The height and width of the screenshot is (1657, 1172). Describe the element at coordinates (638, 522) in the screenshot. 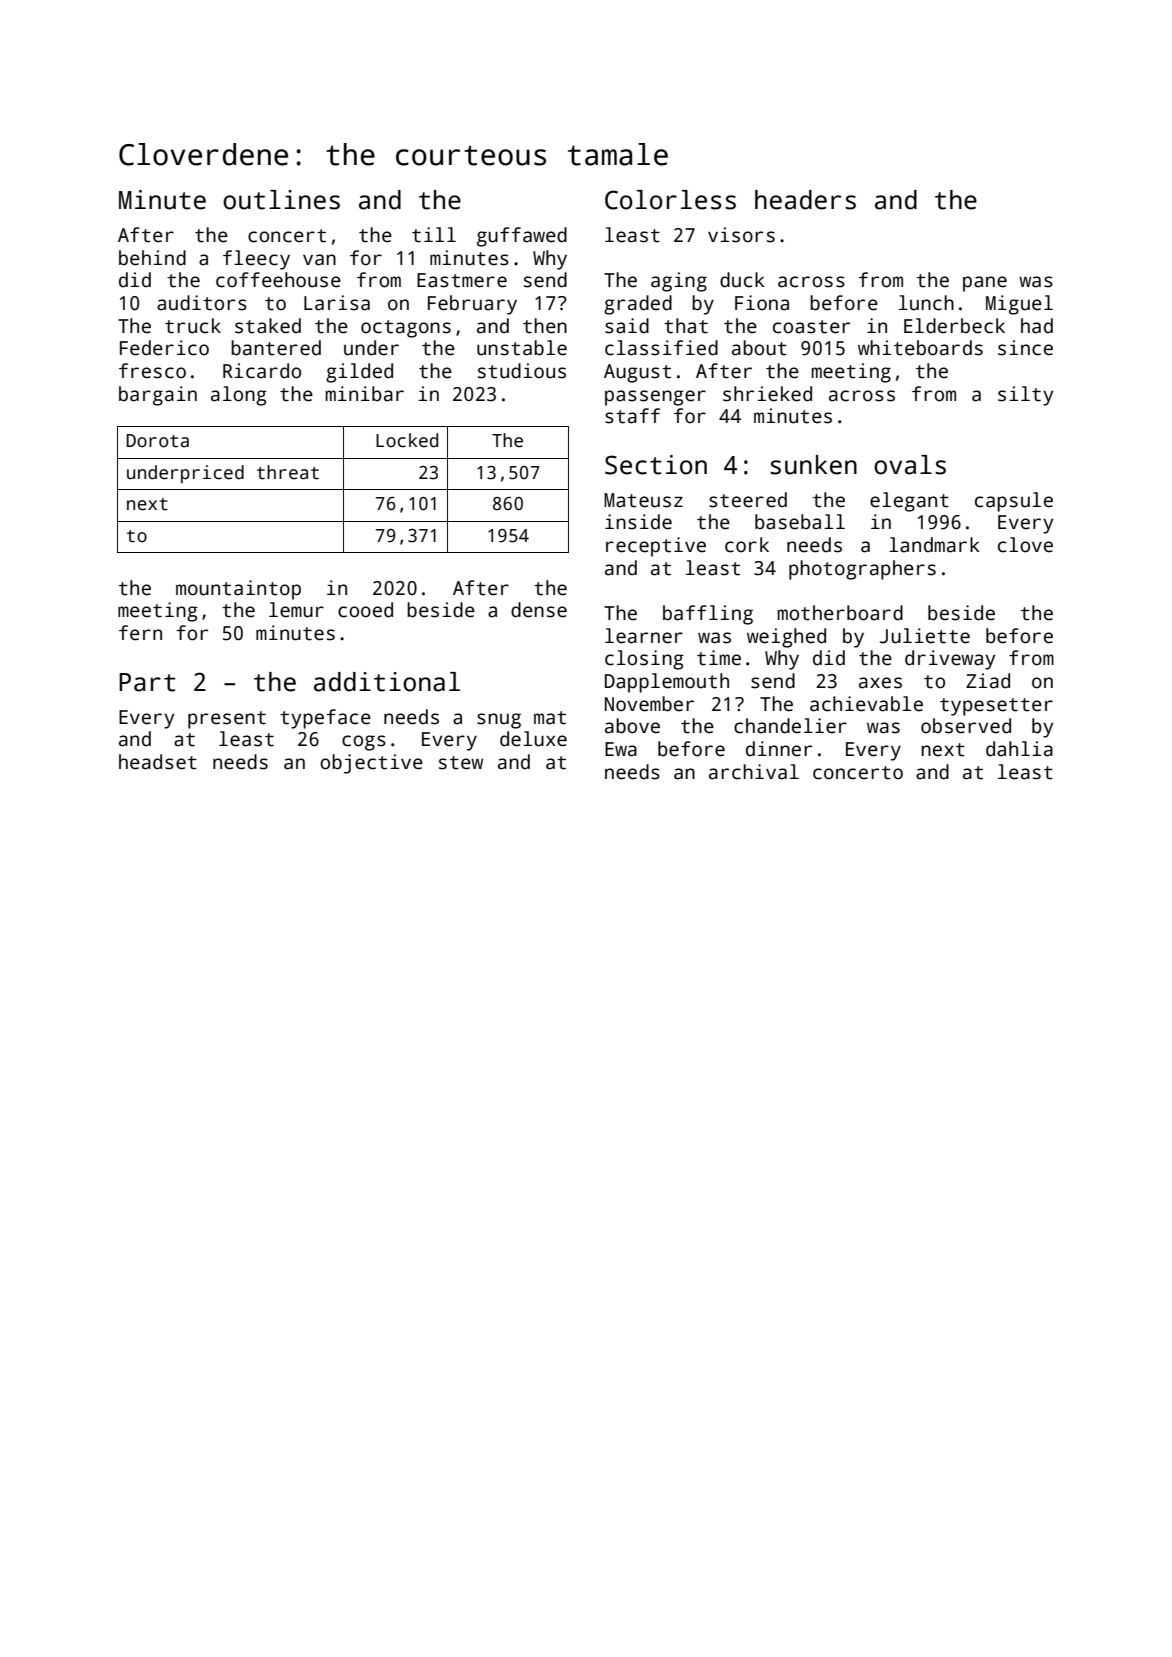

I see `inside` at that location.
